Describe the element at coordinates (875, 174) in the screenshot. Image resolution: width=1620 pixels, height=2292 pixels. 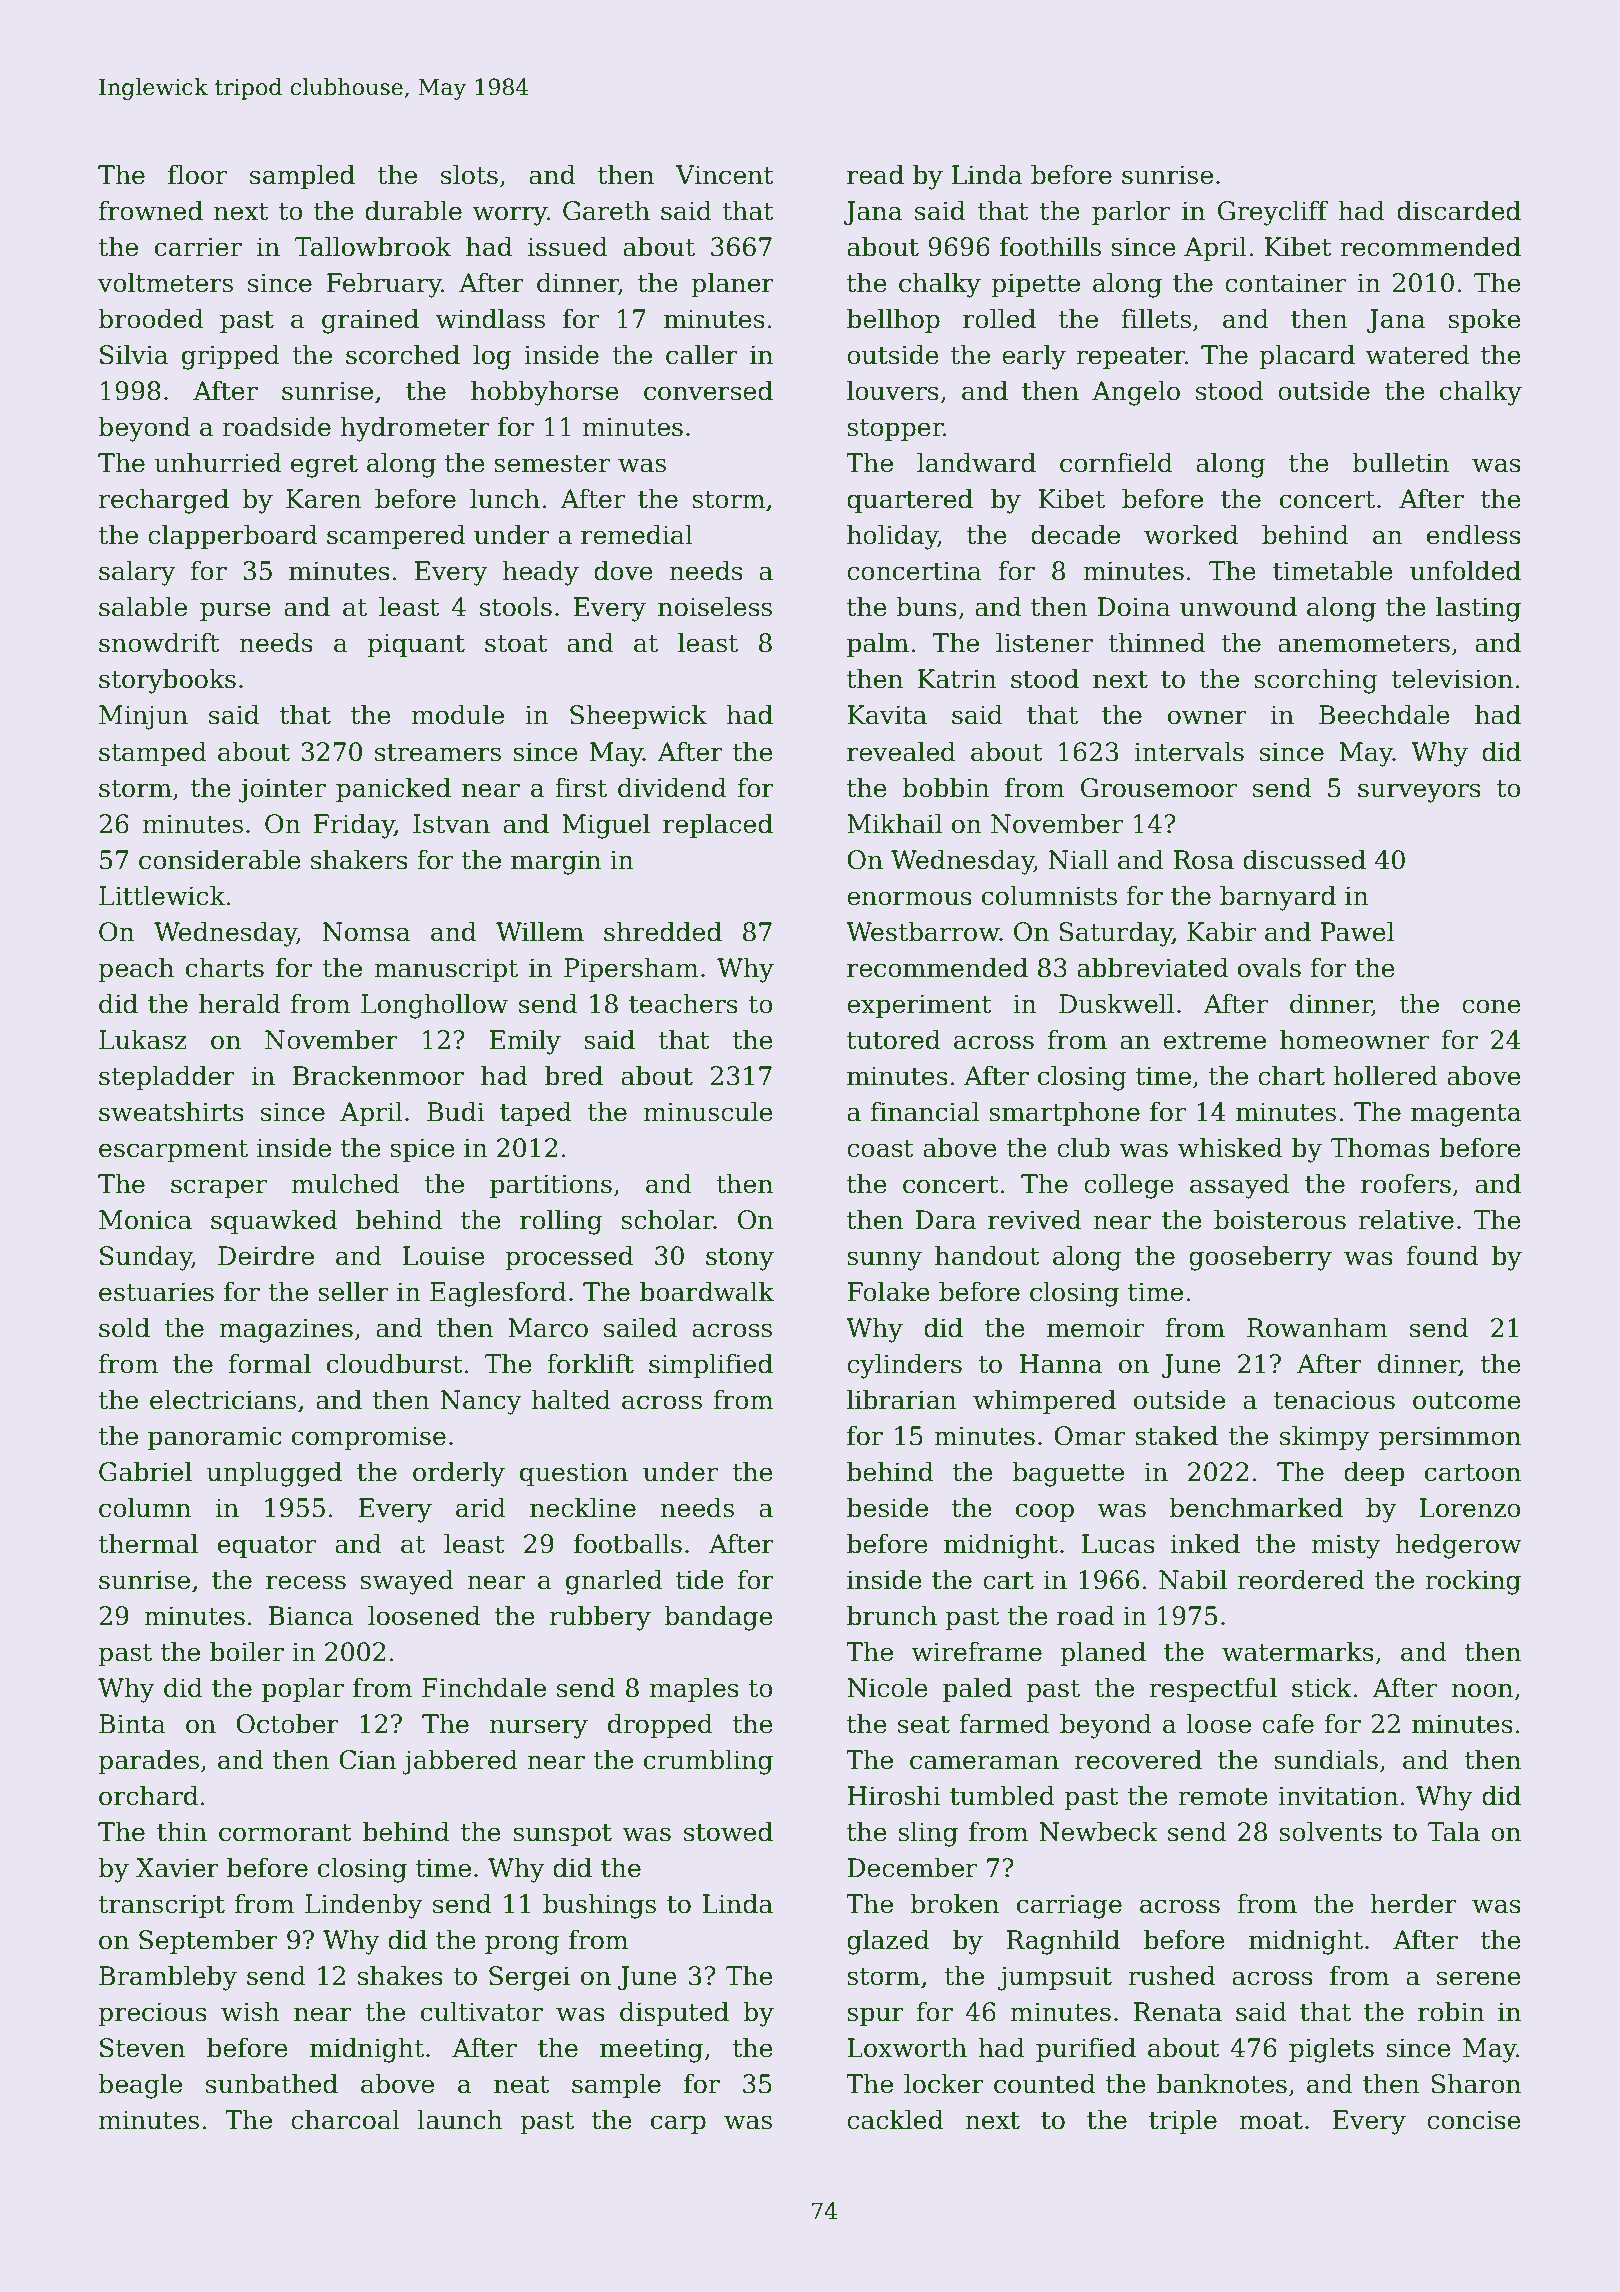
I see `read` at that location.
